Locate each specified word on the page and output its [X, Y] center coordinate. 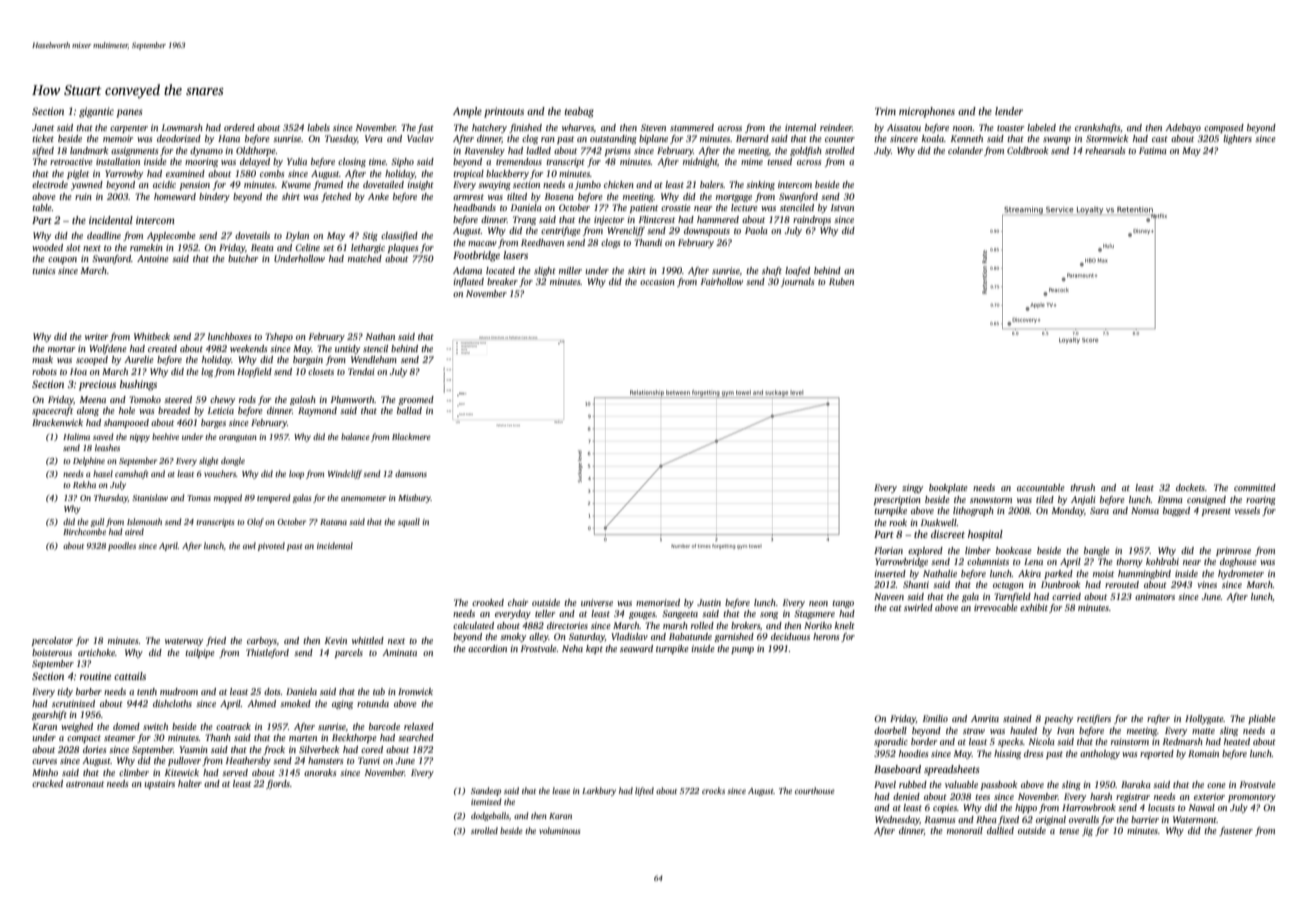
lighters [1237, 139]
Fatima [1153, 150]
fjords [278, 784]
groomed [416, 400]
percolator [52, 641]
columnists [988, 561]
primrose [1233, 551]
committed [1255, 487]
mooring [201, 162]
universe [597, 602]
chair [518, 602]
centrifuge [561, 231]
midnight [700, 162]
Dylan [297, 236]
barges [213, 423]
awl [249, 545]
